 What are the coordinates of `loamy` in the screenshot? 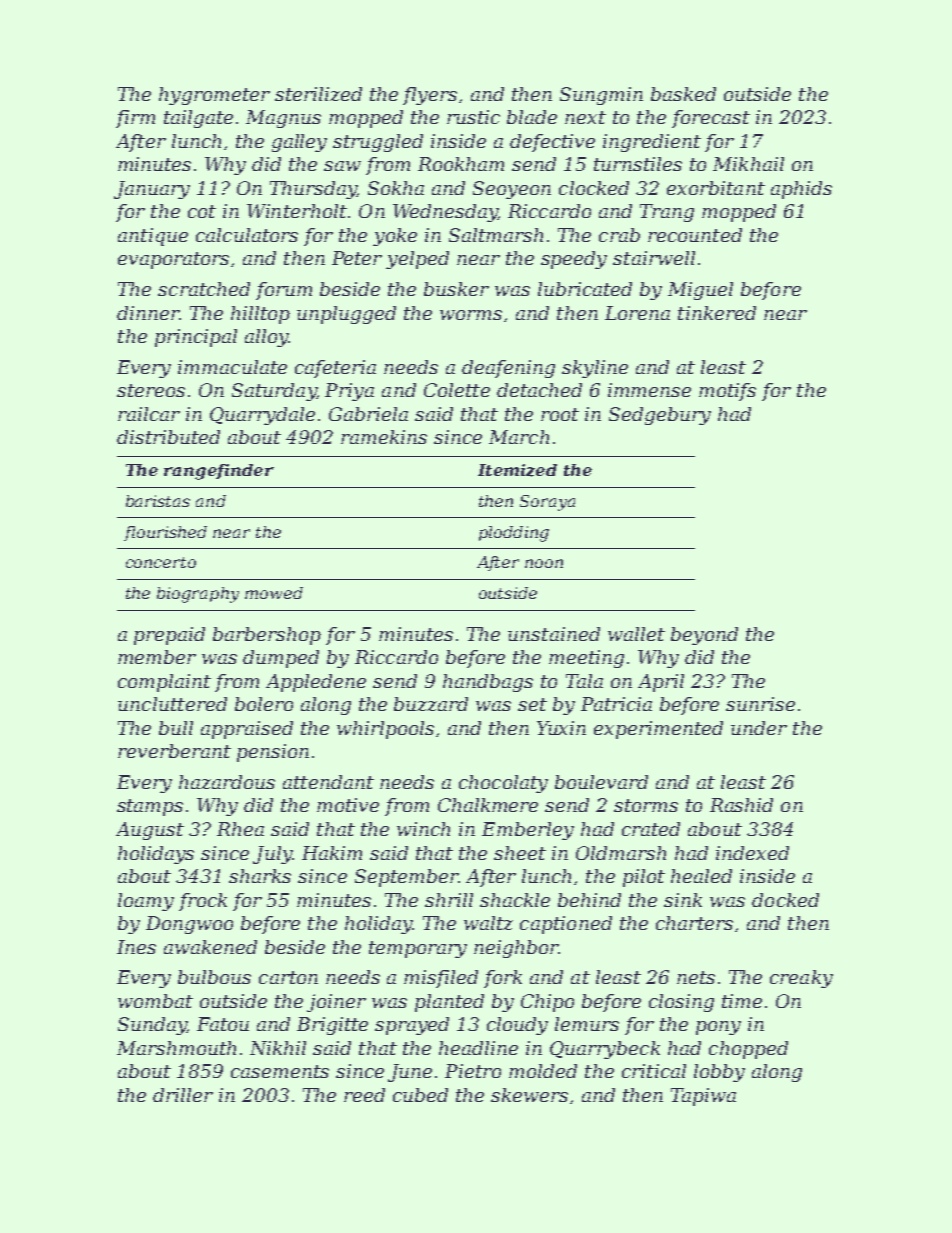 It's located at (146, 902).
